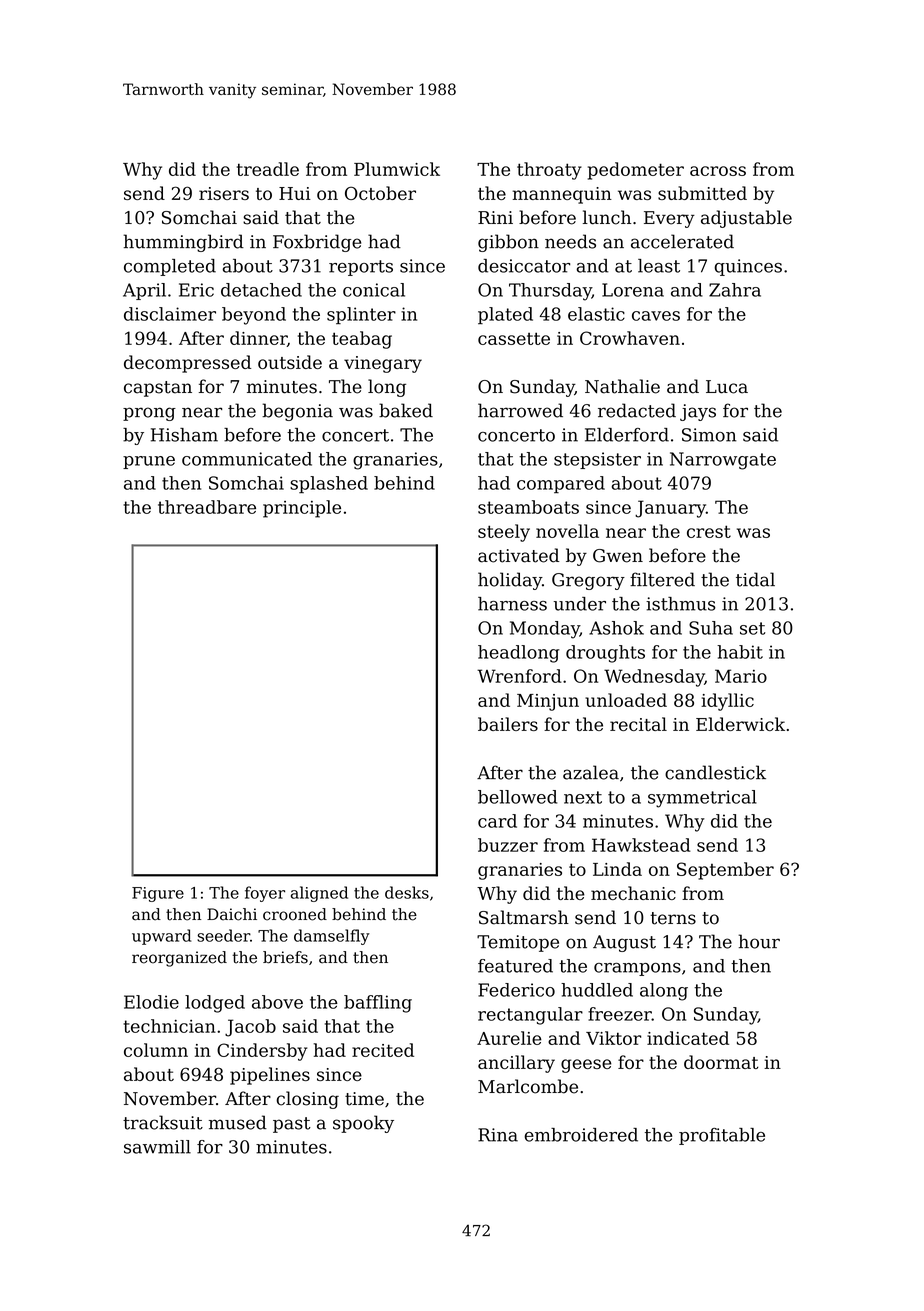 Image resolution: width=924 pixels, height=1311 pixels. Describe the element at coordinates (725, 871) in the image. I see `September` at that location.
